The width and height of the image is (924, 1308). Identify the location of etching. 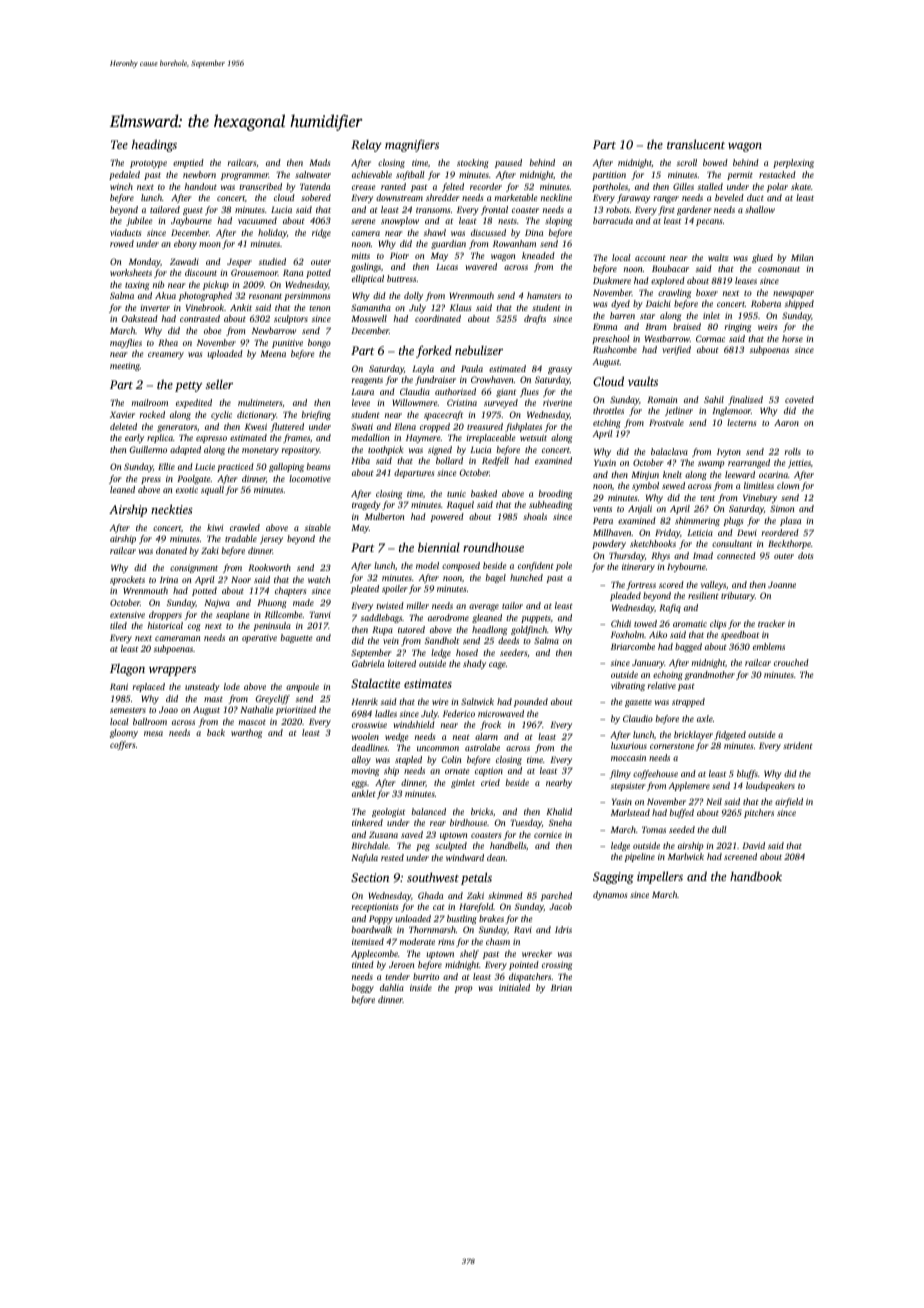
(607, 423).
